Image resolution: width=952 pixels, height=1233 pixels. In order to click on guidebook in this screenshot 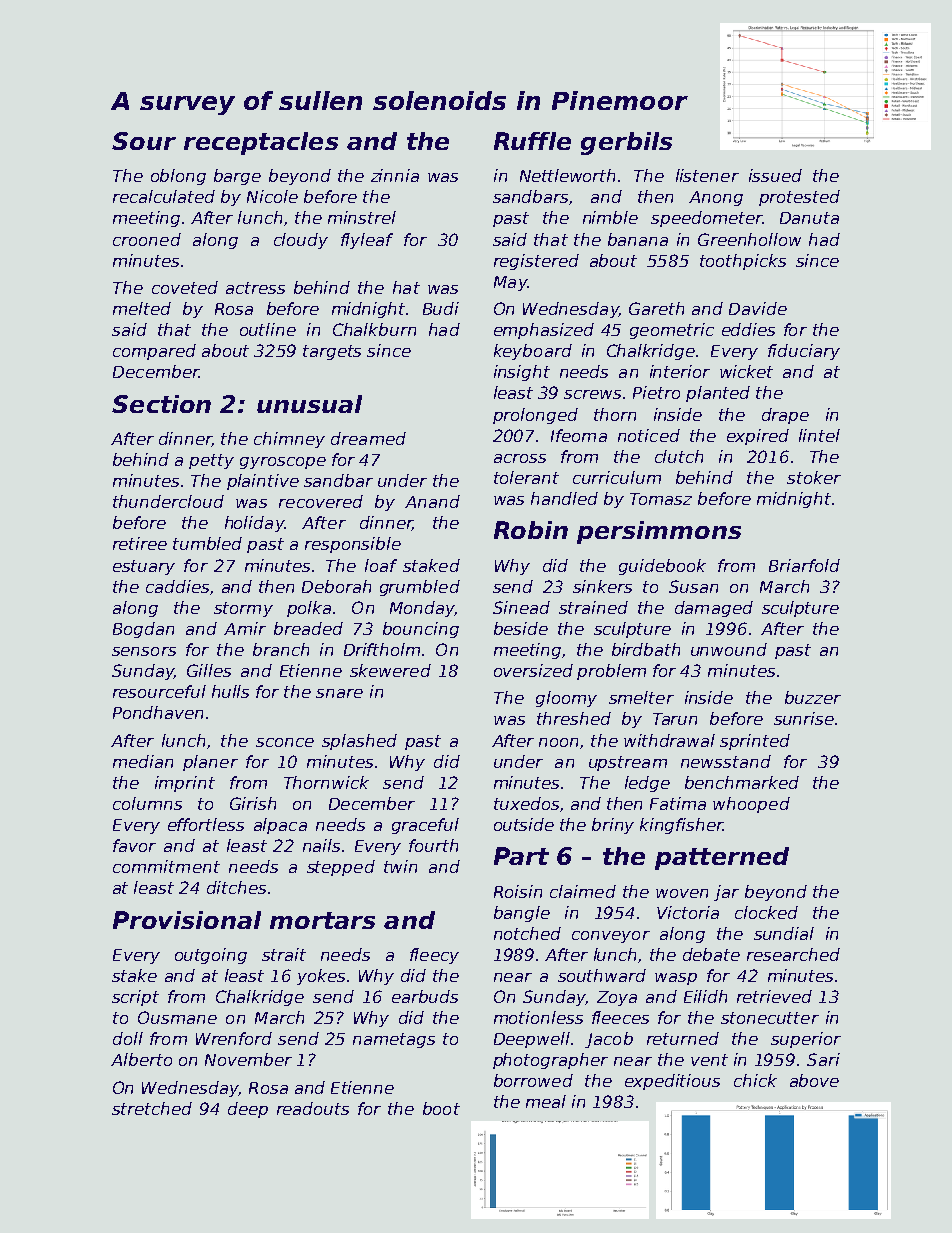, I will do `click(662, 567)`.
